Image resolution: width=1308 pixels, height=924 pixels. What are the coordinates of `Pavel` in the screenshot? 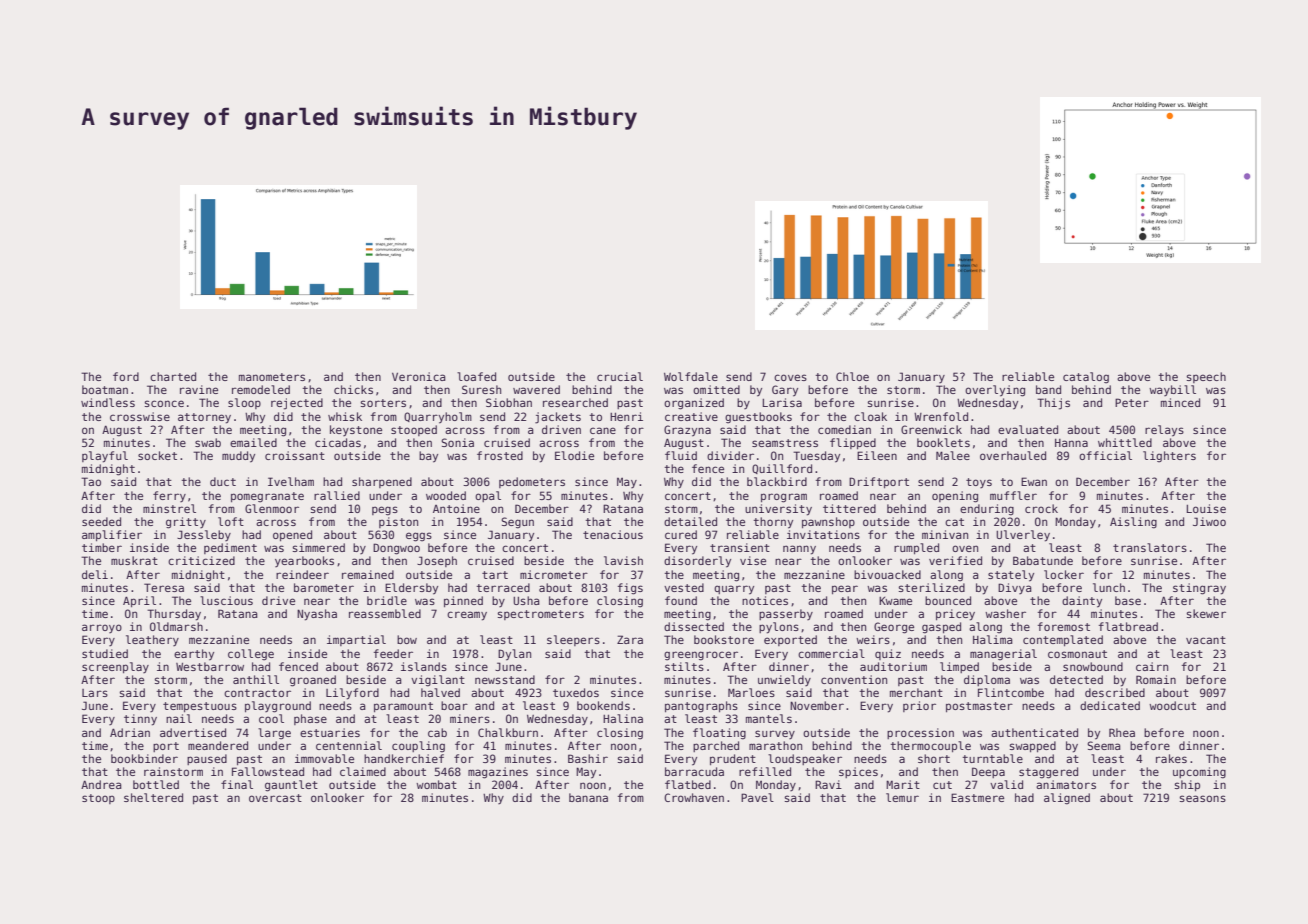 It's located at (757, 797).
